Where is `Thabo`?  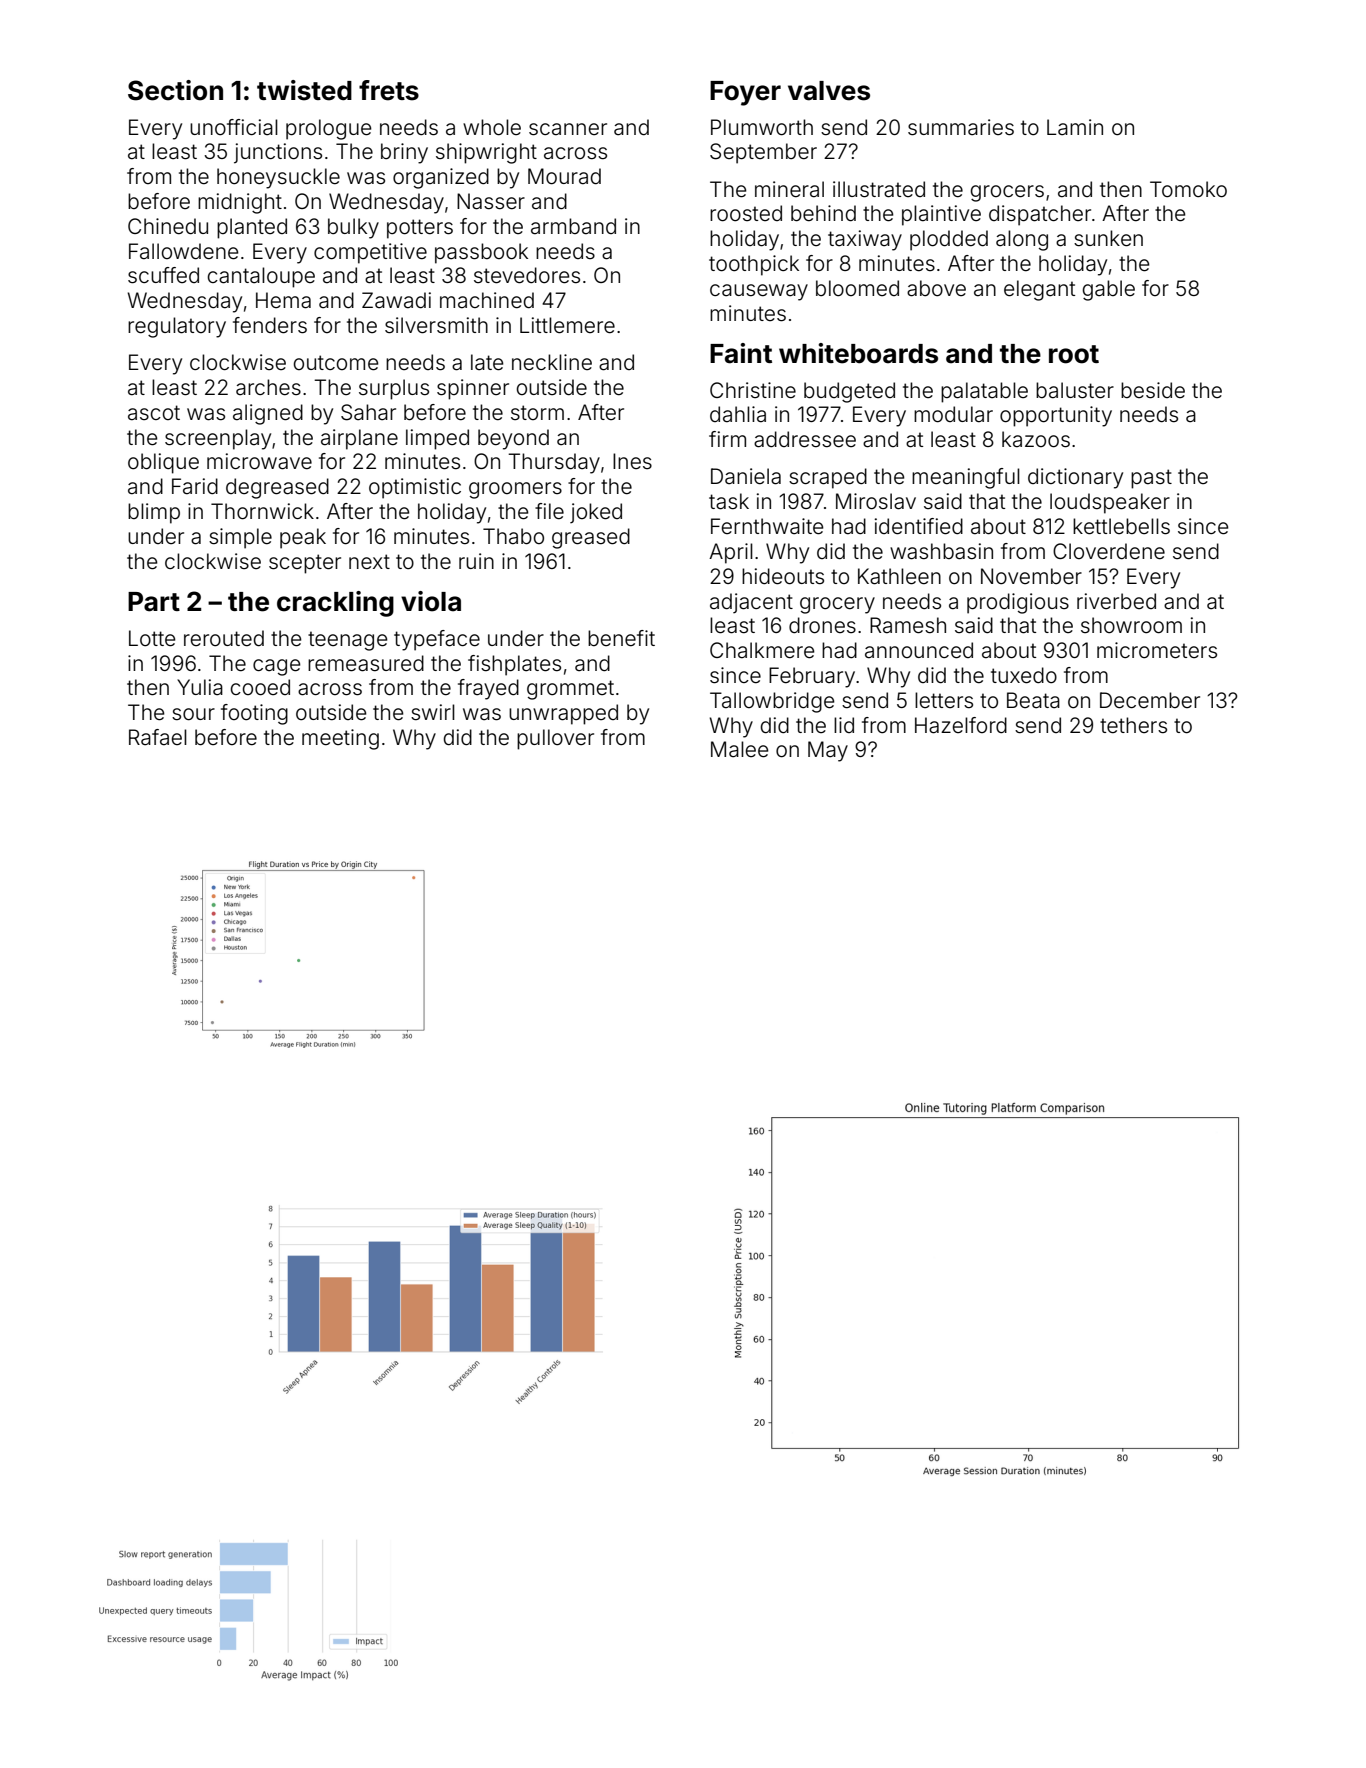 Thabo is located at coordinates (513, 536).
